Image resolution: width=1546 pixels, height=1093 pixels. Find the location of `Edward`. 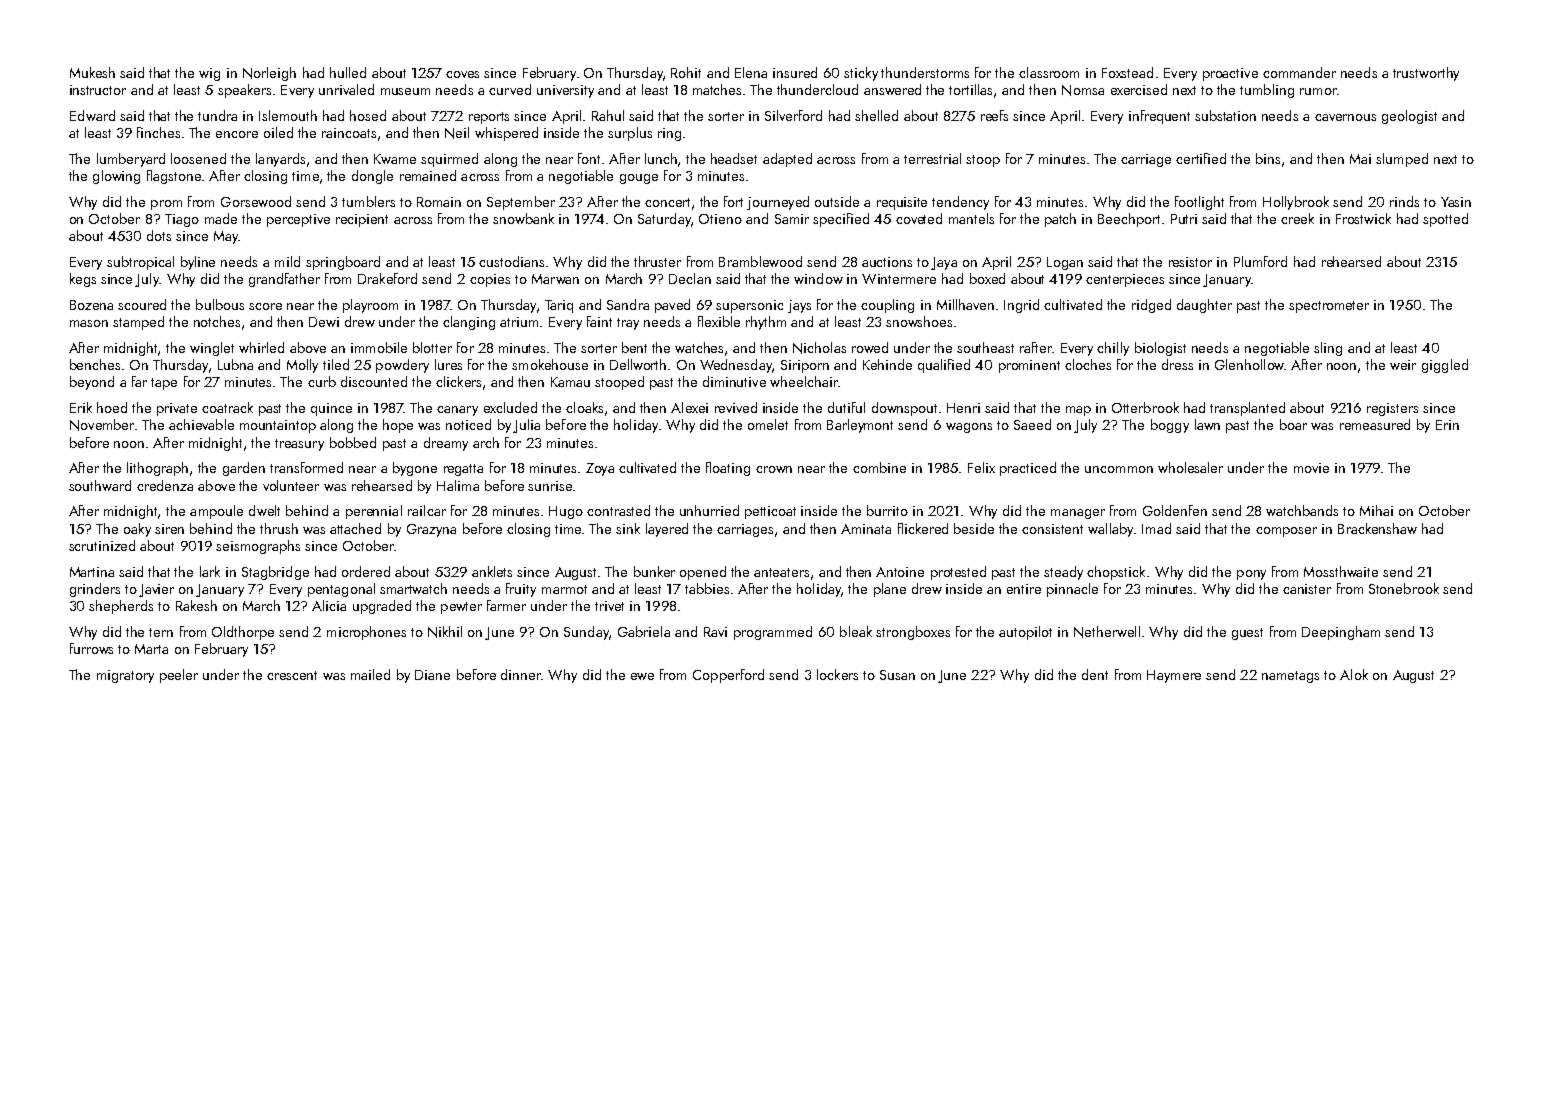

Edward is located at coordinates (92, 115).
